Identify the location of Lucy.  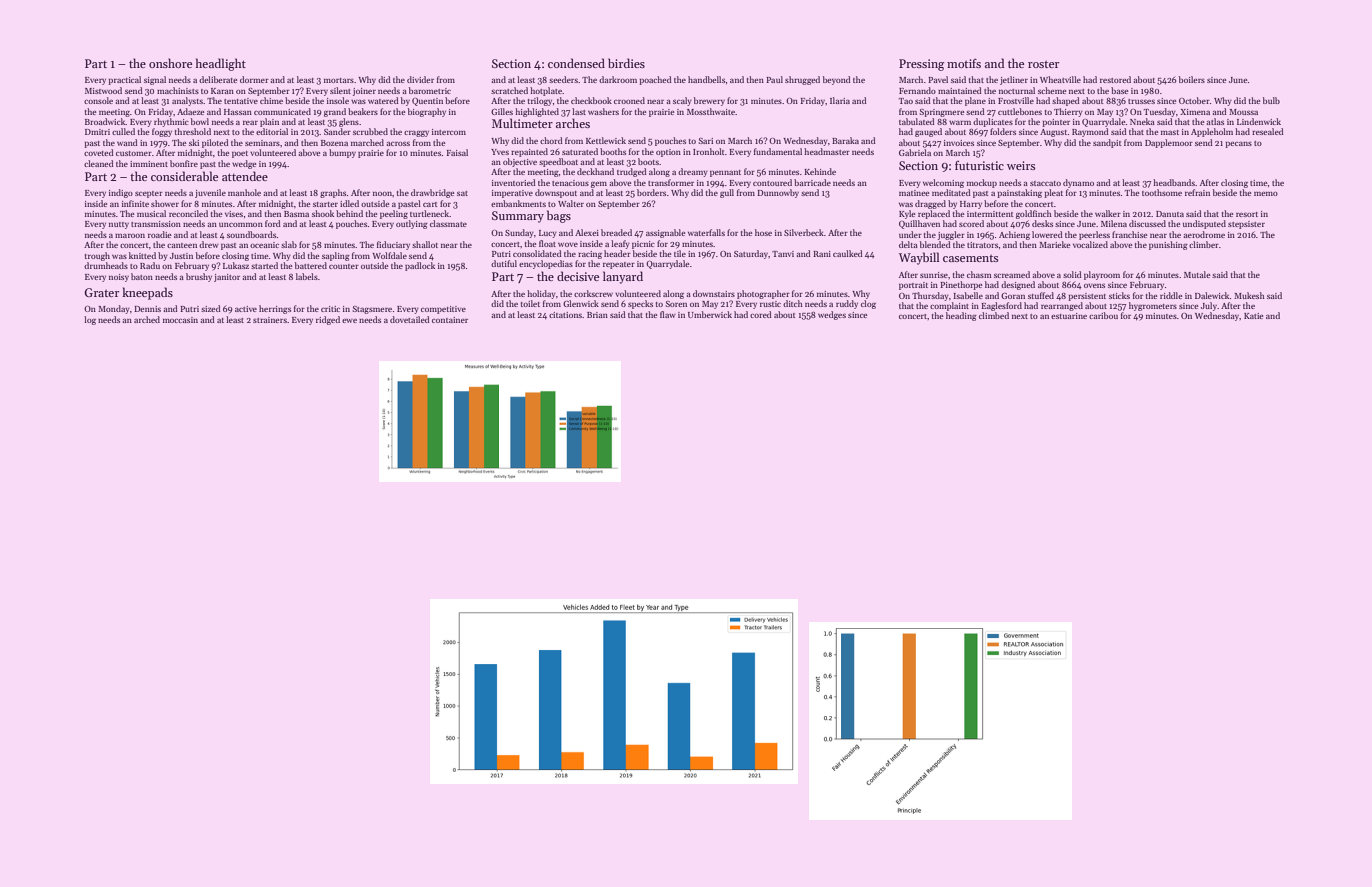
(548, 234).
